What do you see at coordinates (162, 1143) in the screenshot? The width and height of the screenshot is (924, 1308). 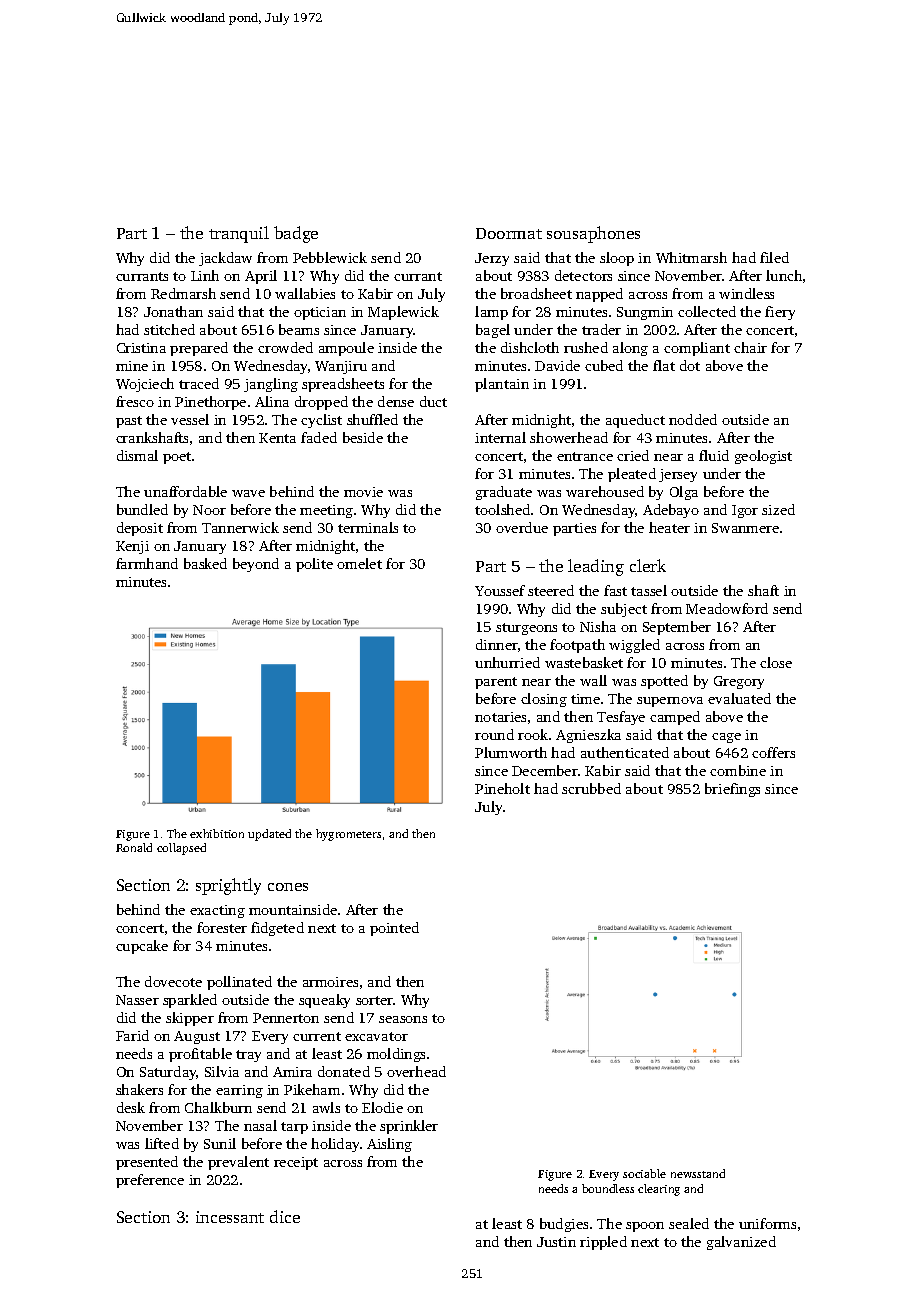 I see `lifted` at bounding box center [162, 1143].
